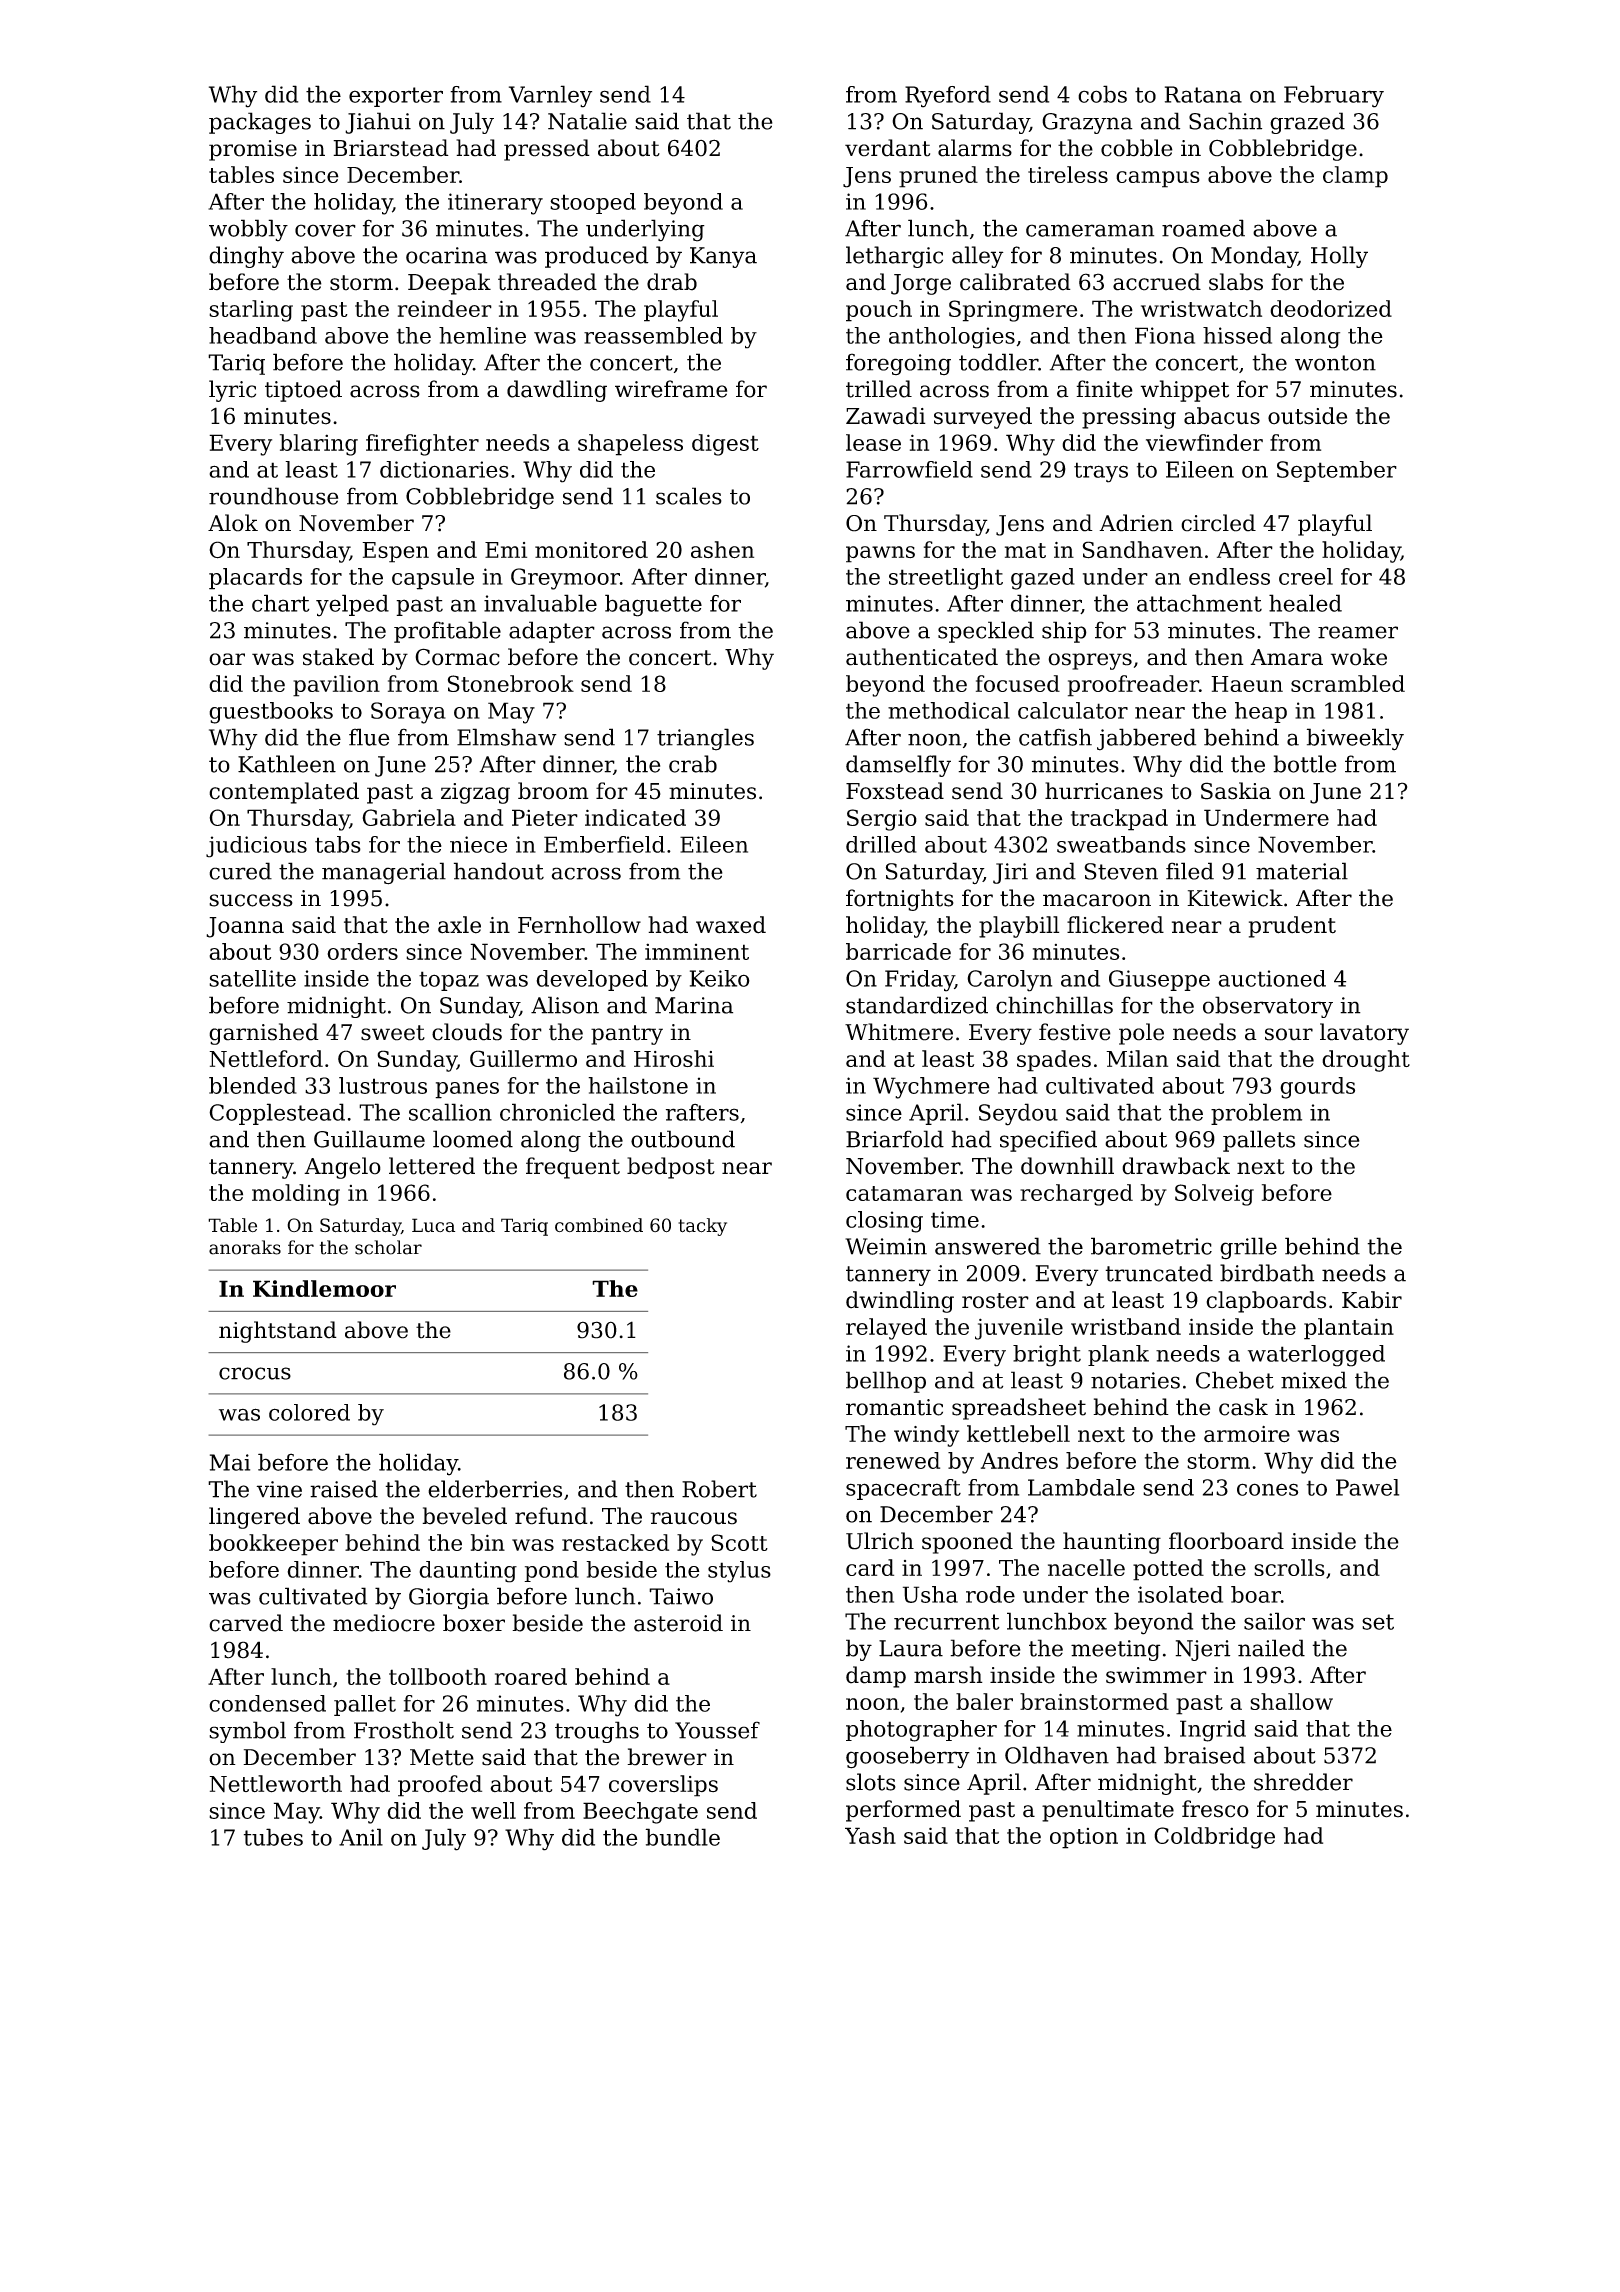 Image resolution: width=1620 pixels, height=2292 pixels. What do you see at coordinates (1199, 603) in the screenshot?
I see `attachment` at bounding box center [1199, 603].
